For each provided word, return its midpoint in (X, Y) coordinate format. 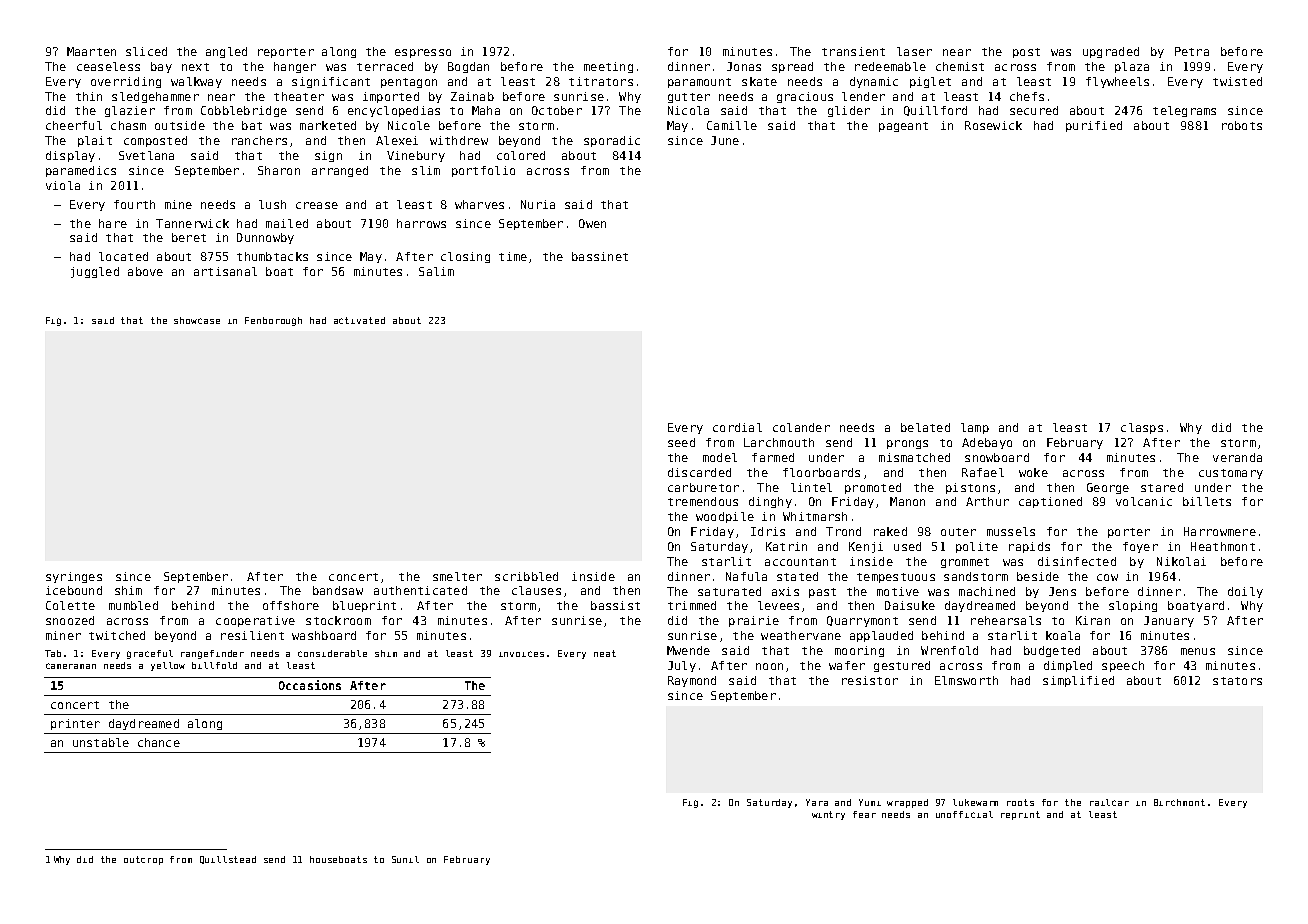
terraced (385, 66)
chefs (1027, 96)
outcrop (143, 860)
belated (925, 427)
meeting (608, 67)
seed (681, 442)
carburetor (703, 487)
